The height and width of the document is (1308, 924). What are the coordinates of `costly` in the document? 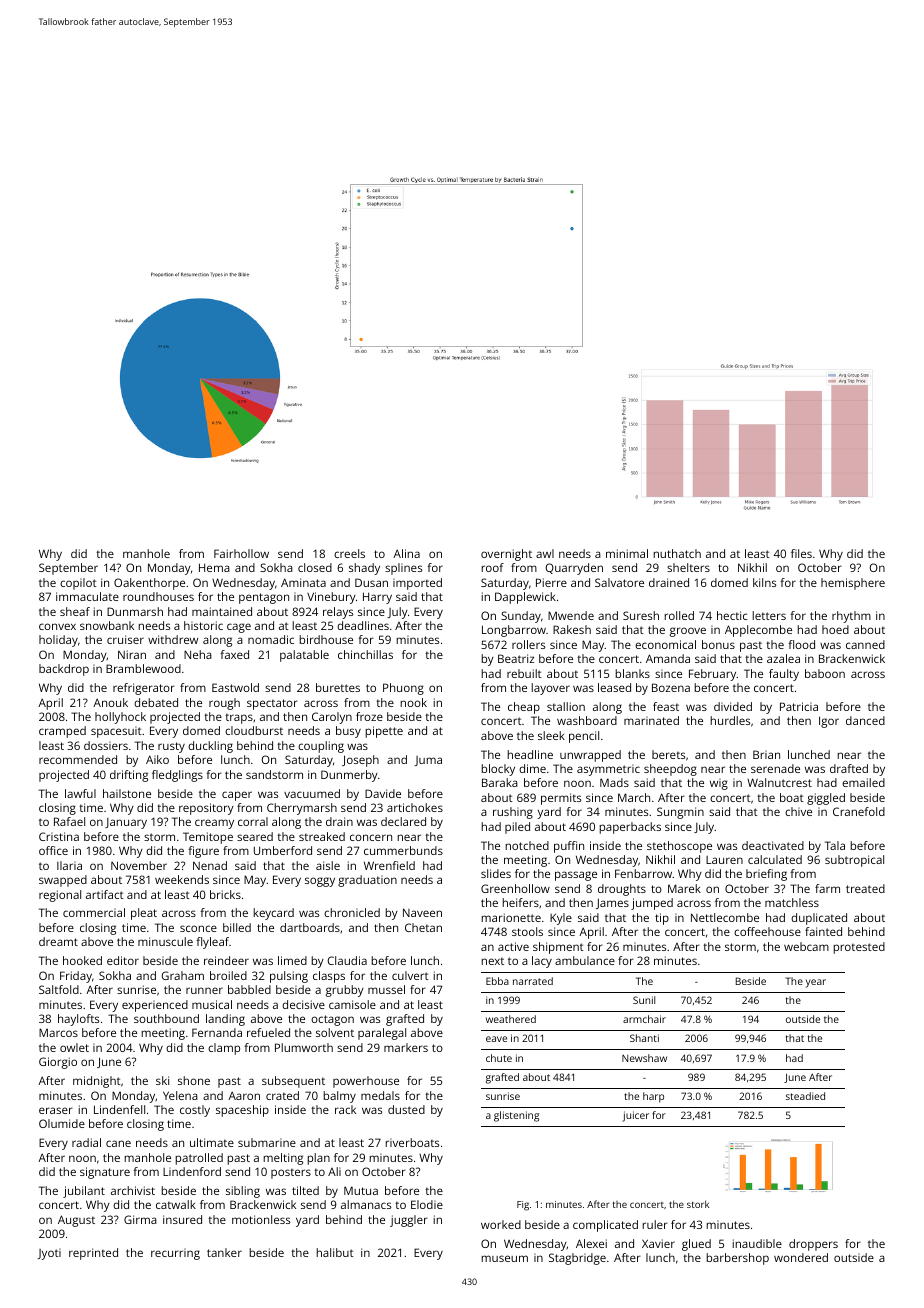 It's located at (195, 1111).
